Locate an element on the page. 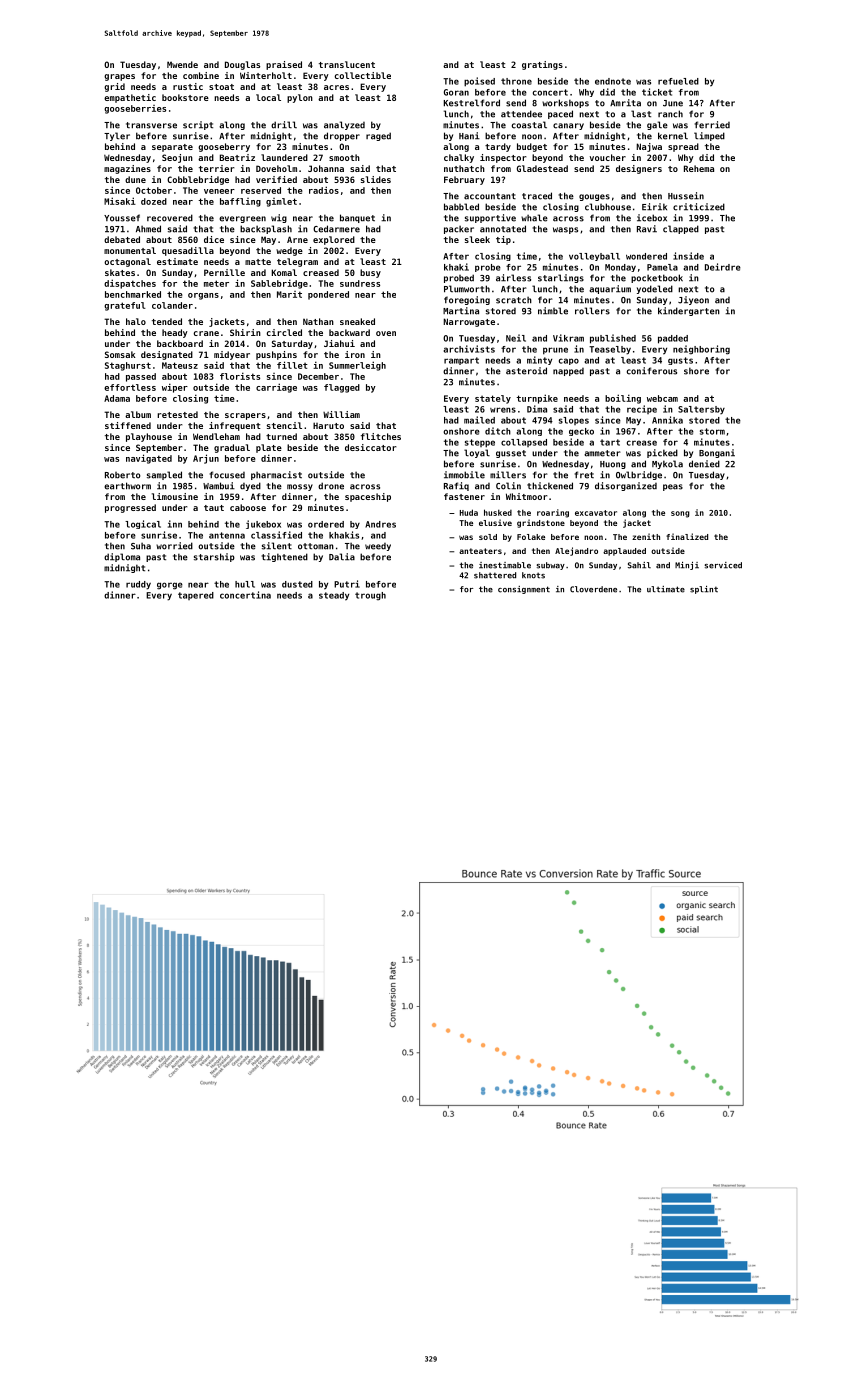  progressed is located at coordinates (130, 508).
